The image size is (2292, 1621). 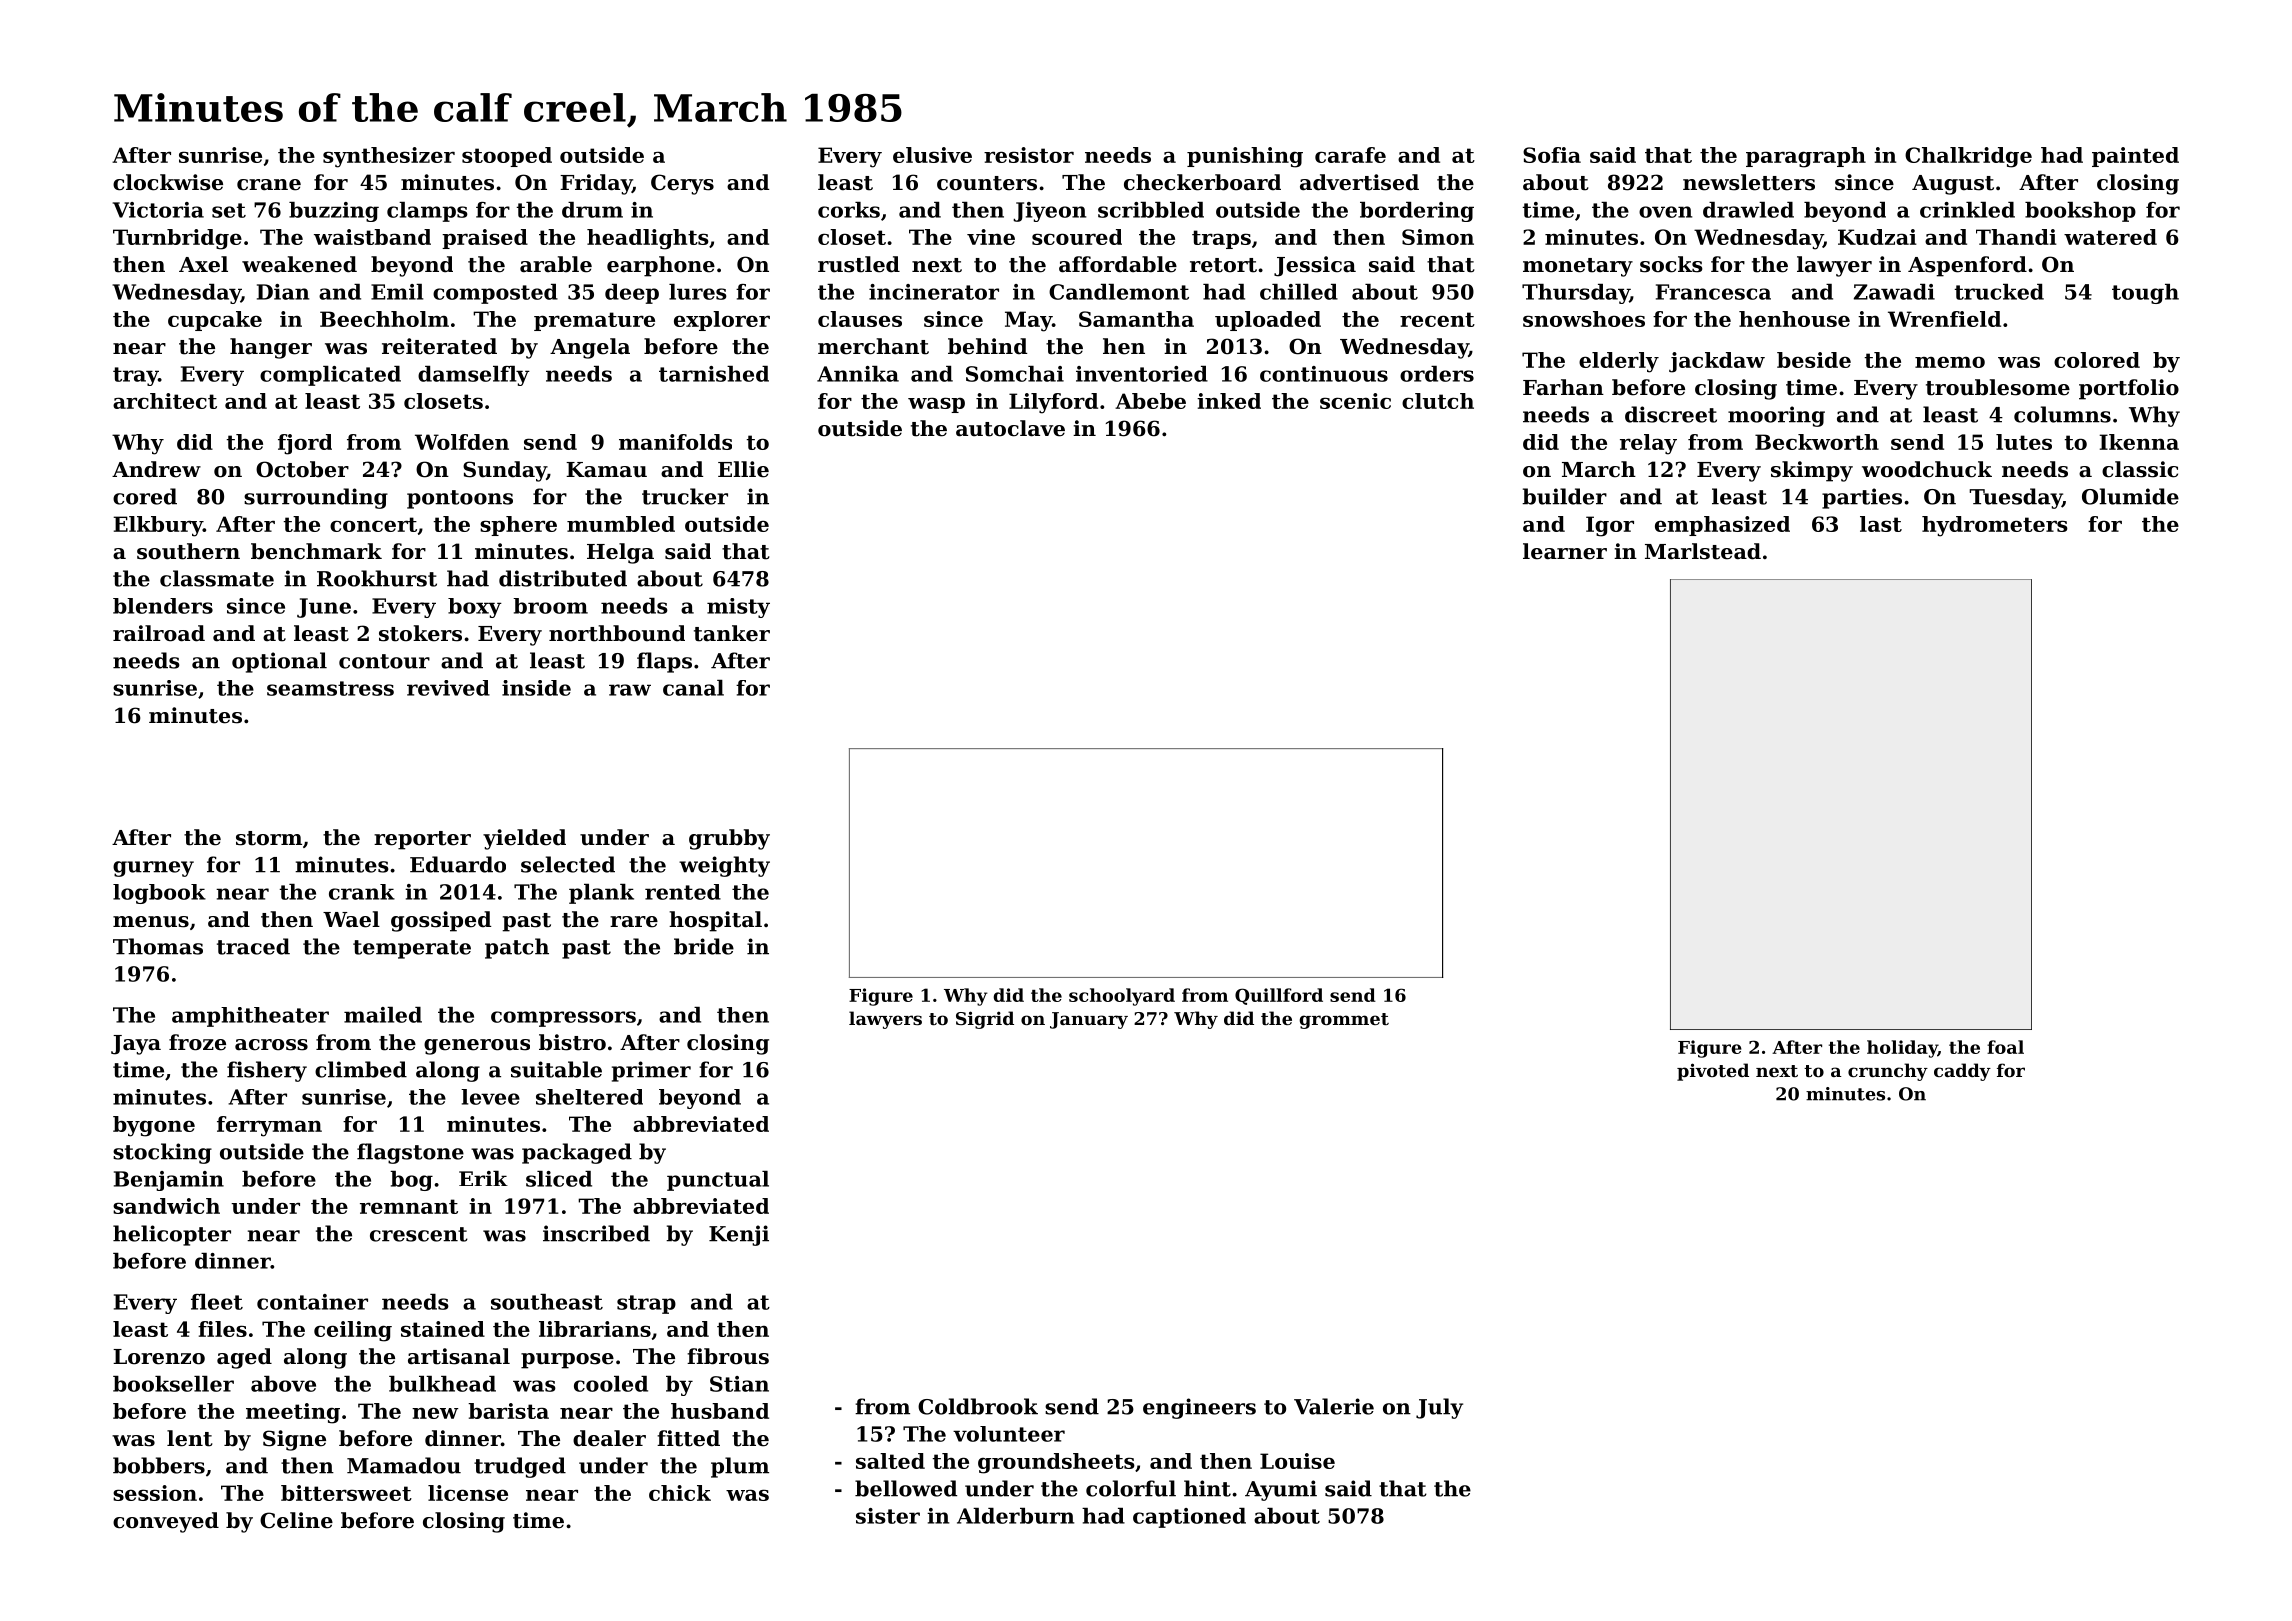 What do you see at coordinates (330, 688) in the page?
I see `seamstress` at bounding box center [330, 688].
